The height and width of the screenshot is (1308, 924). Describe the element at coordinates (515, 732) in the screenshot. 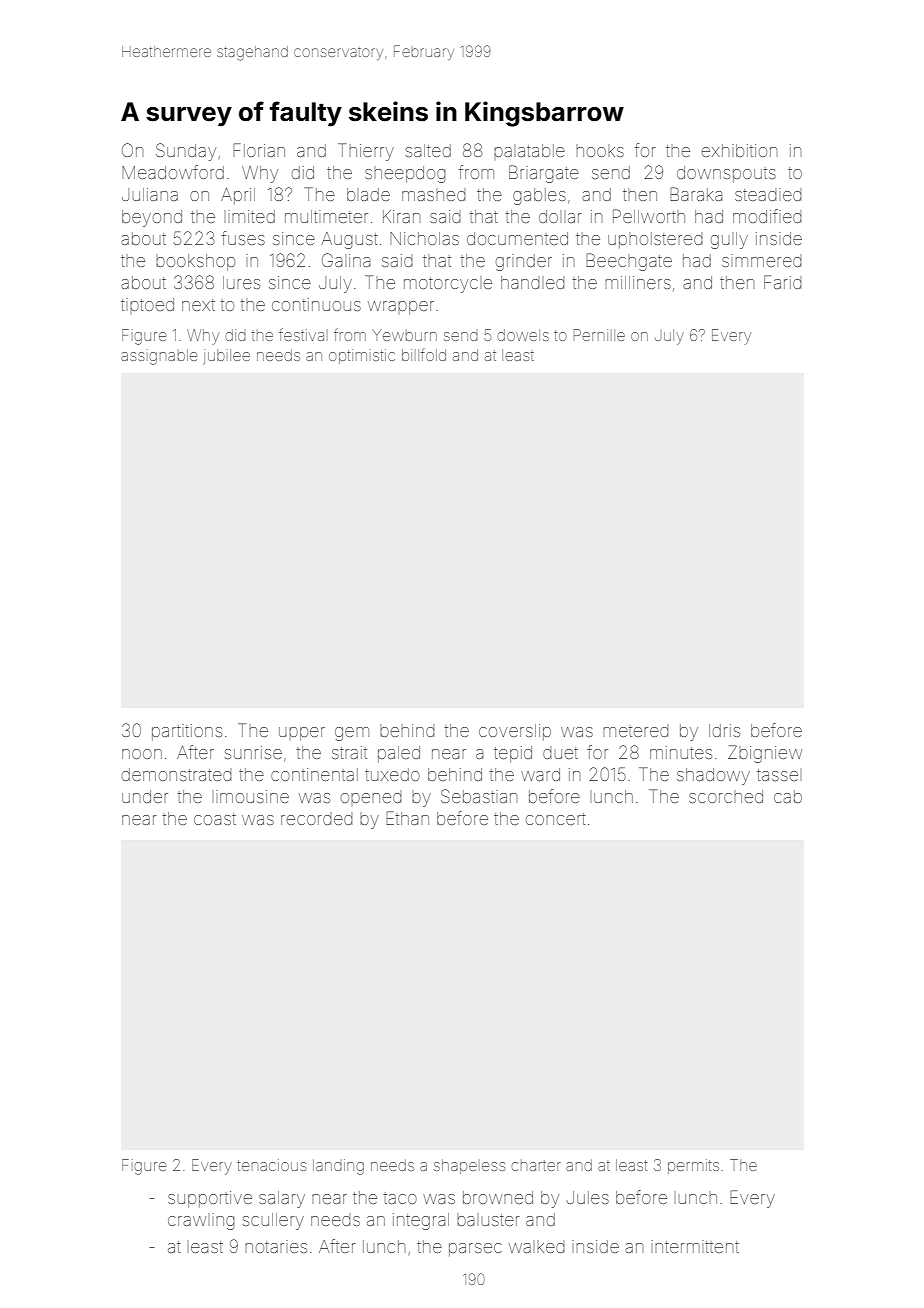

I see `coverslip` at that location.
